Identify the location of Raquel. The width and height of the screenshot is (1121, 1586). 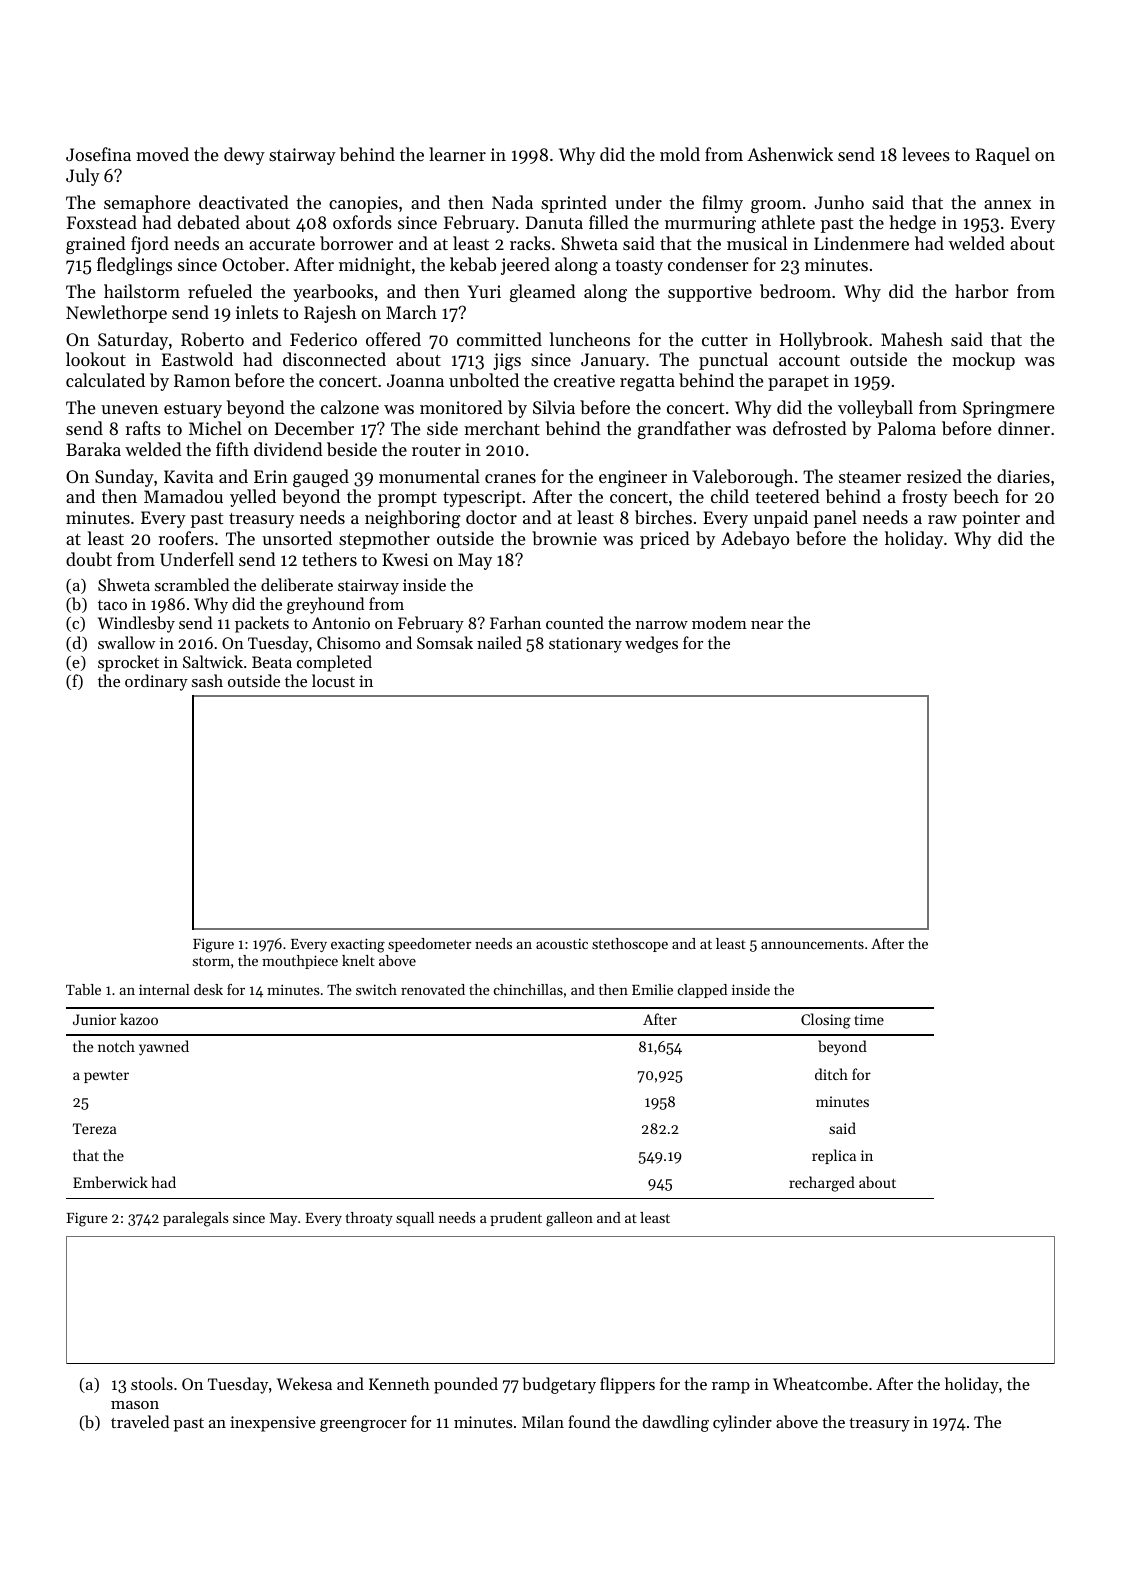
(1002, 156).
